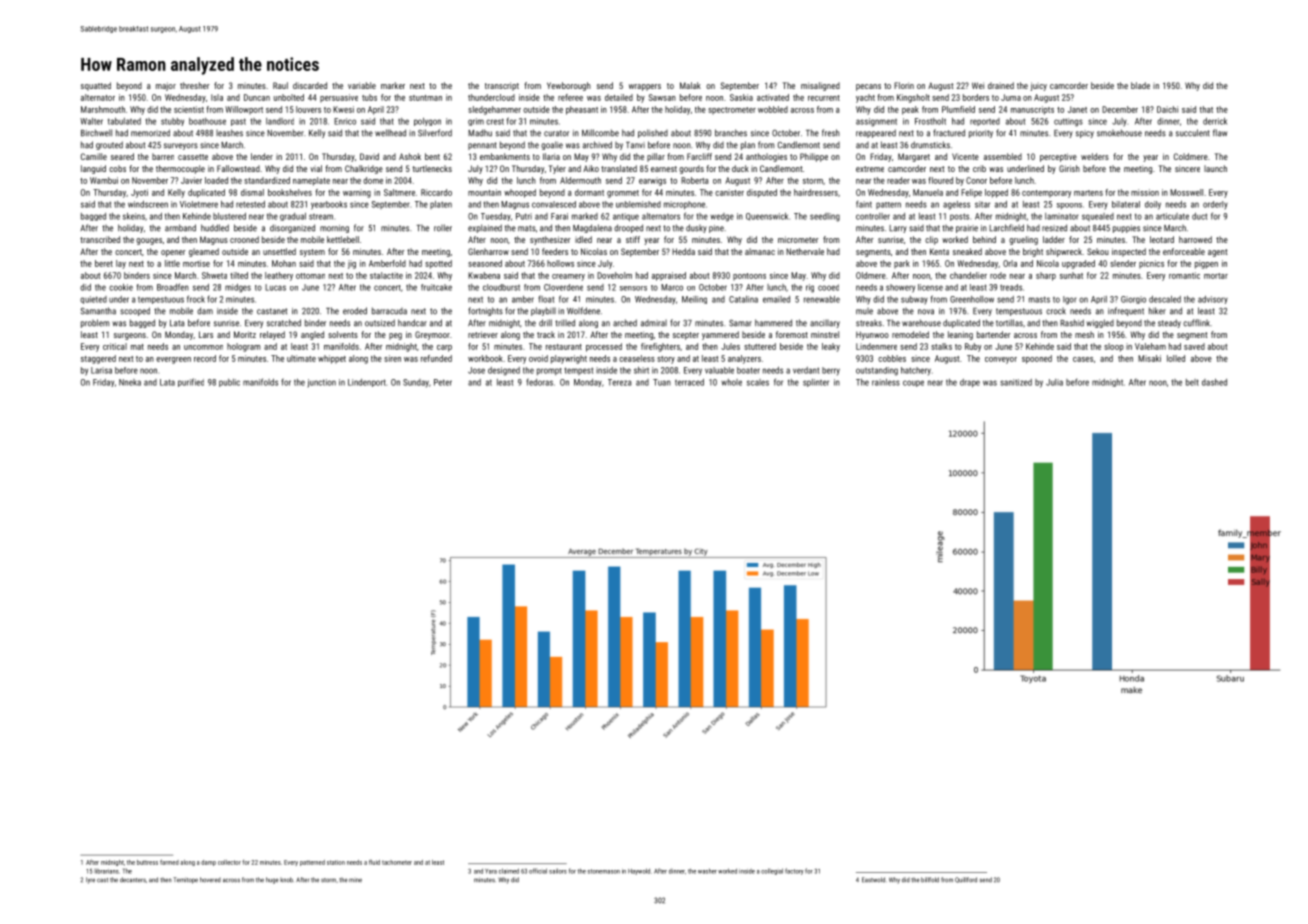  I want to click on sailors, so click(558, 871).
